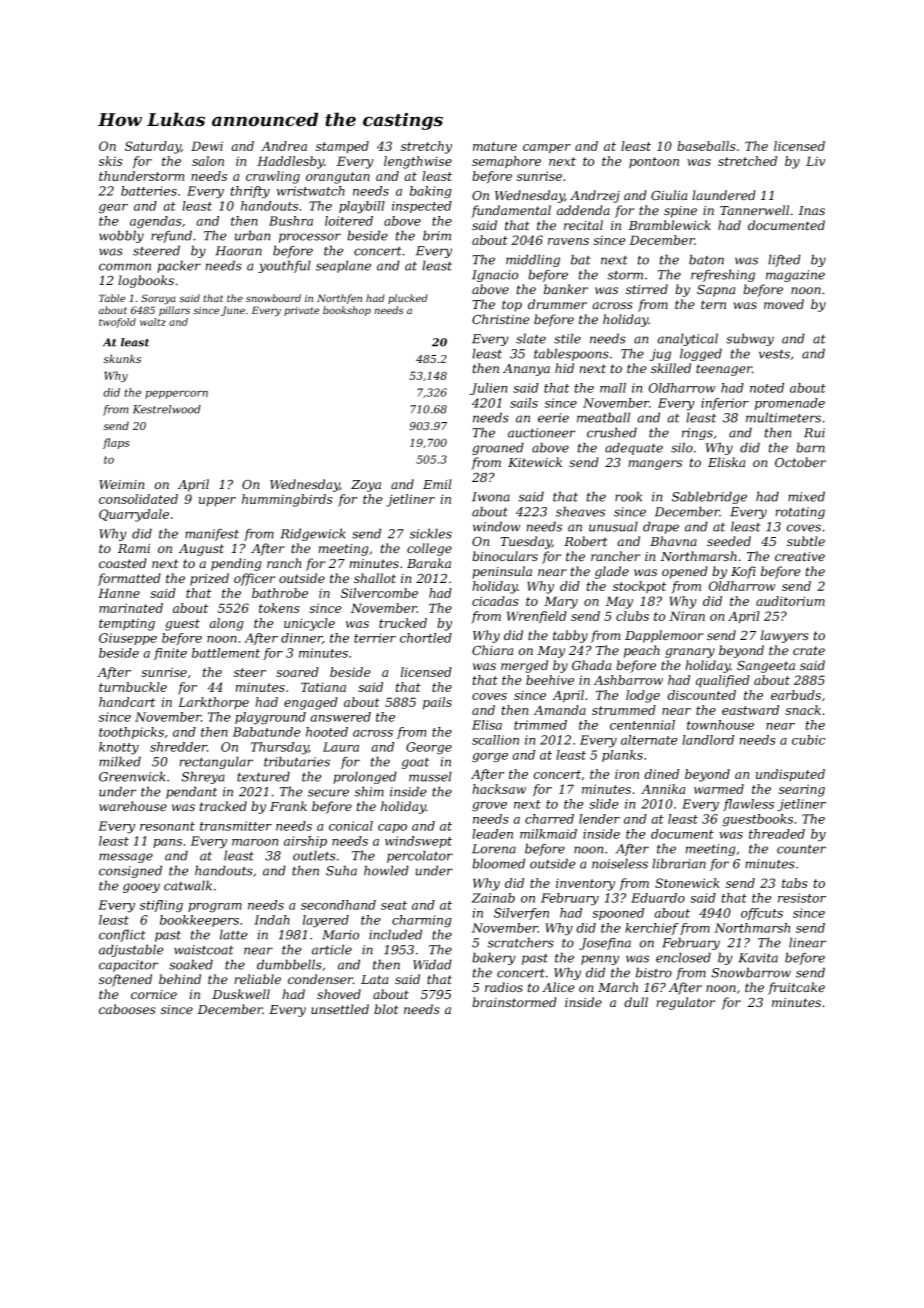 Image resolution: width=924 pixels, height=1308 pixels. What do you see at coordinates (810, 447) in the document?
I see `barn` at bounding box center [810, 447].
